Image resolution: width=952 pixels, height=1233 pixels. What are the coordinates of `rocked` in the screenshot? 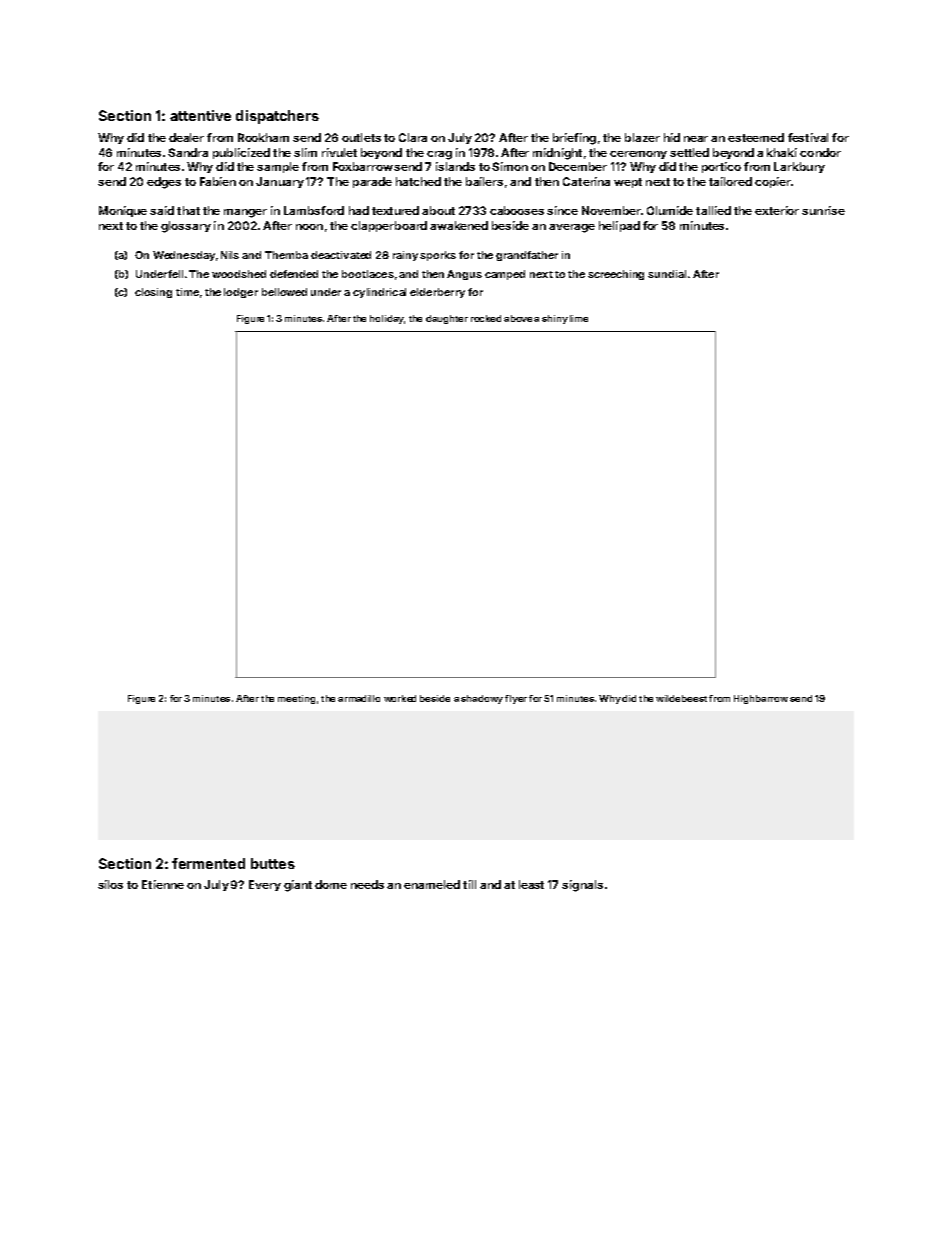 It's located at (486, 318).
